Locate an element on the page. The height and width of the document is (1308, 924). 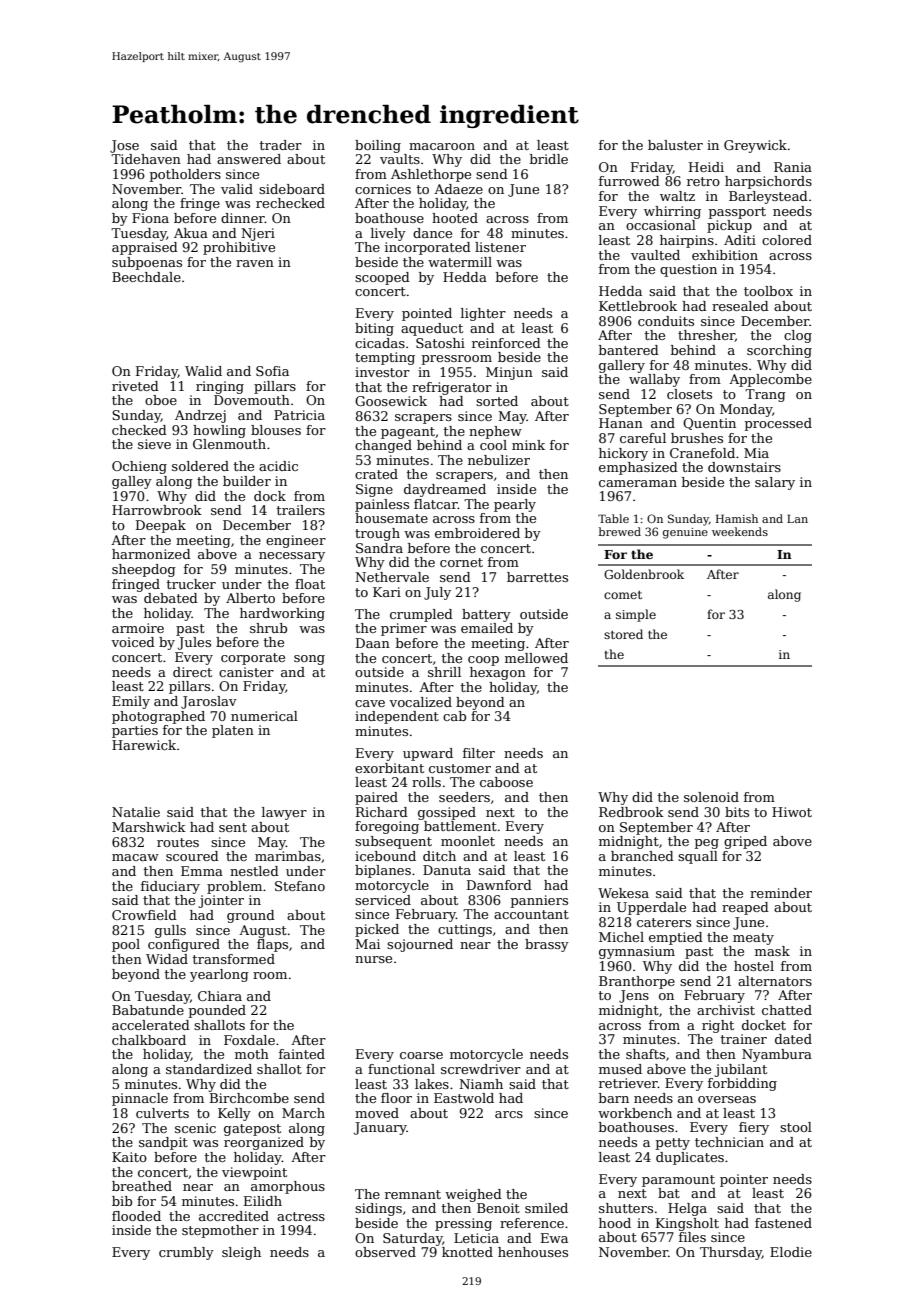
mink is located at coordinates (528, 445).
